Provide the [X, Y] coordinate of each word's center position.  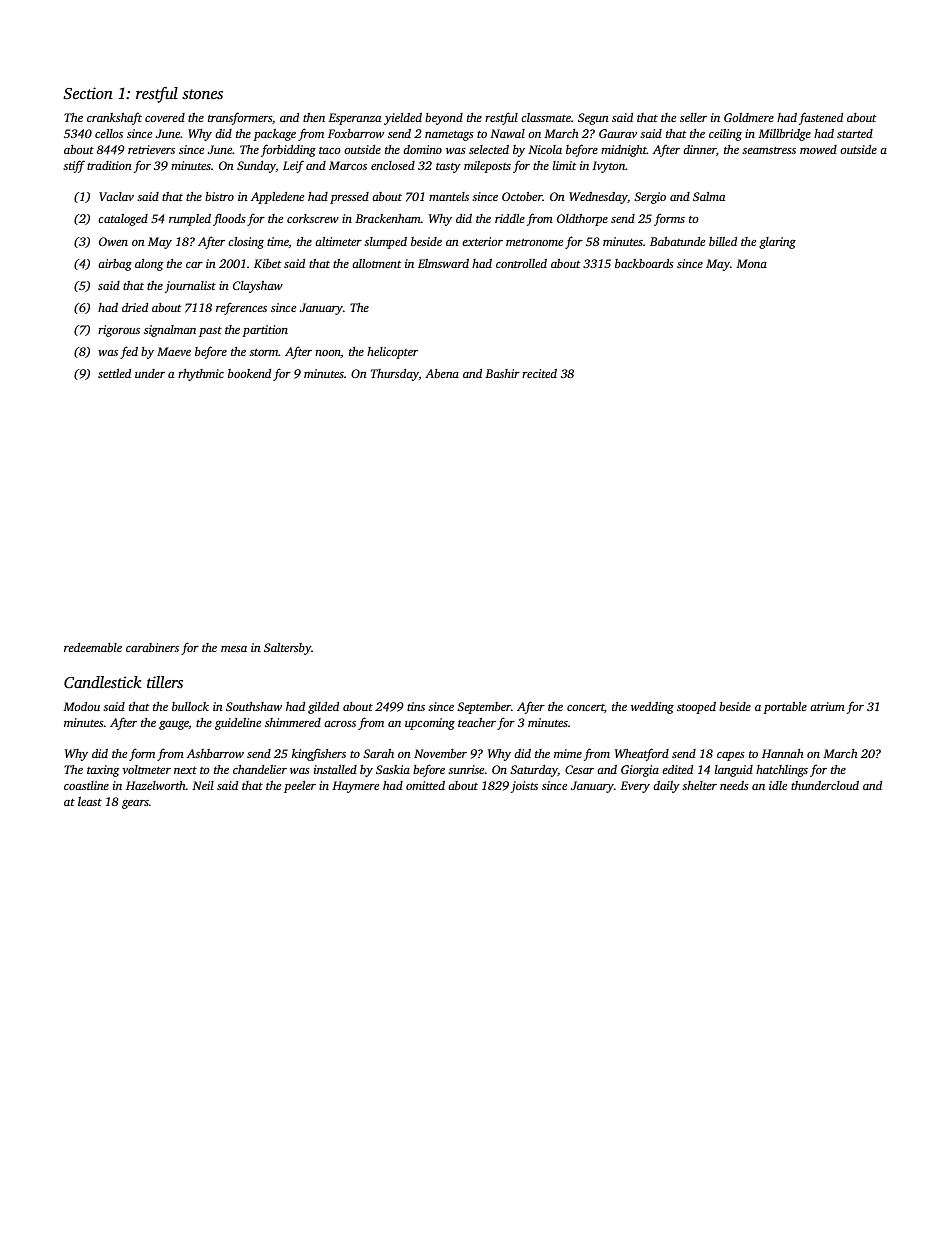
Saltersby [288, 649]
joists [524, 787]
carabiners [152, 647]
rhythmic [201, 375]
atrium [827, 706]
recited [539, 373]
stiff [74, 166]
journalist [190, 287]
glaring [777, 243]
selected [489, 149]
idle [778, 785]
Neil [203, 785]
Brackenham [388, 218]
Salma [709, 196]
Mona [751, 263]
